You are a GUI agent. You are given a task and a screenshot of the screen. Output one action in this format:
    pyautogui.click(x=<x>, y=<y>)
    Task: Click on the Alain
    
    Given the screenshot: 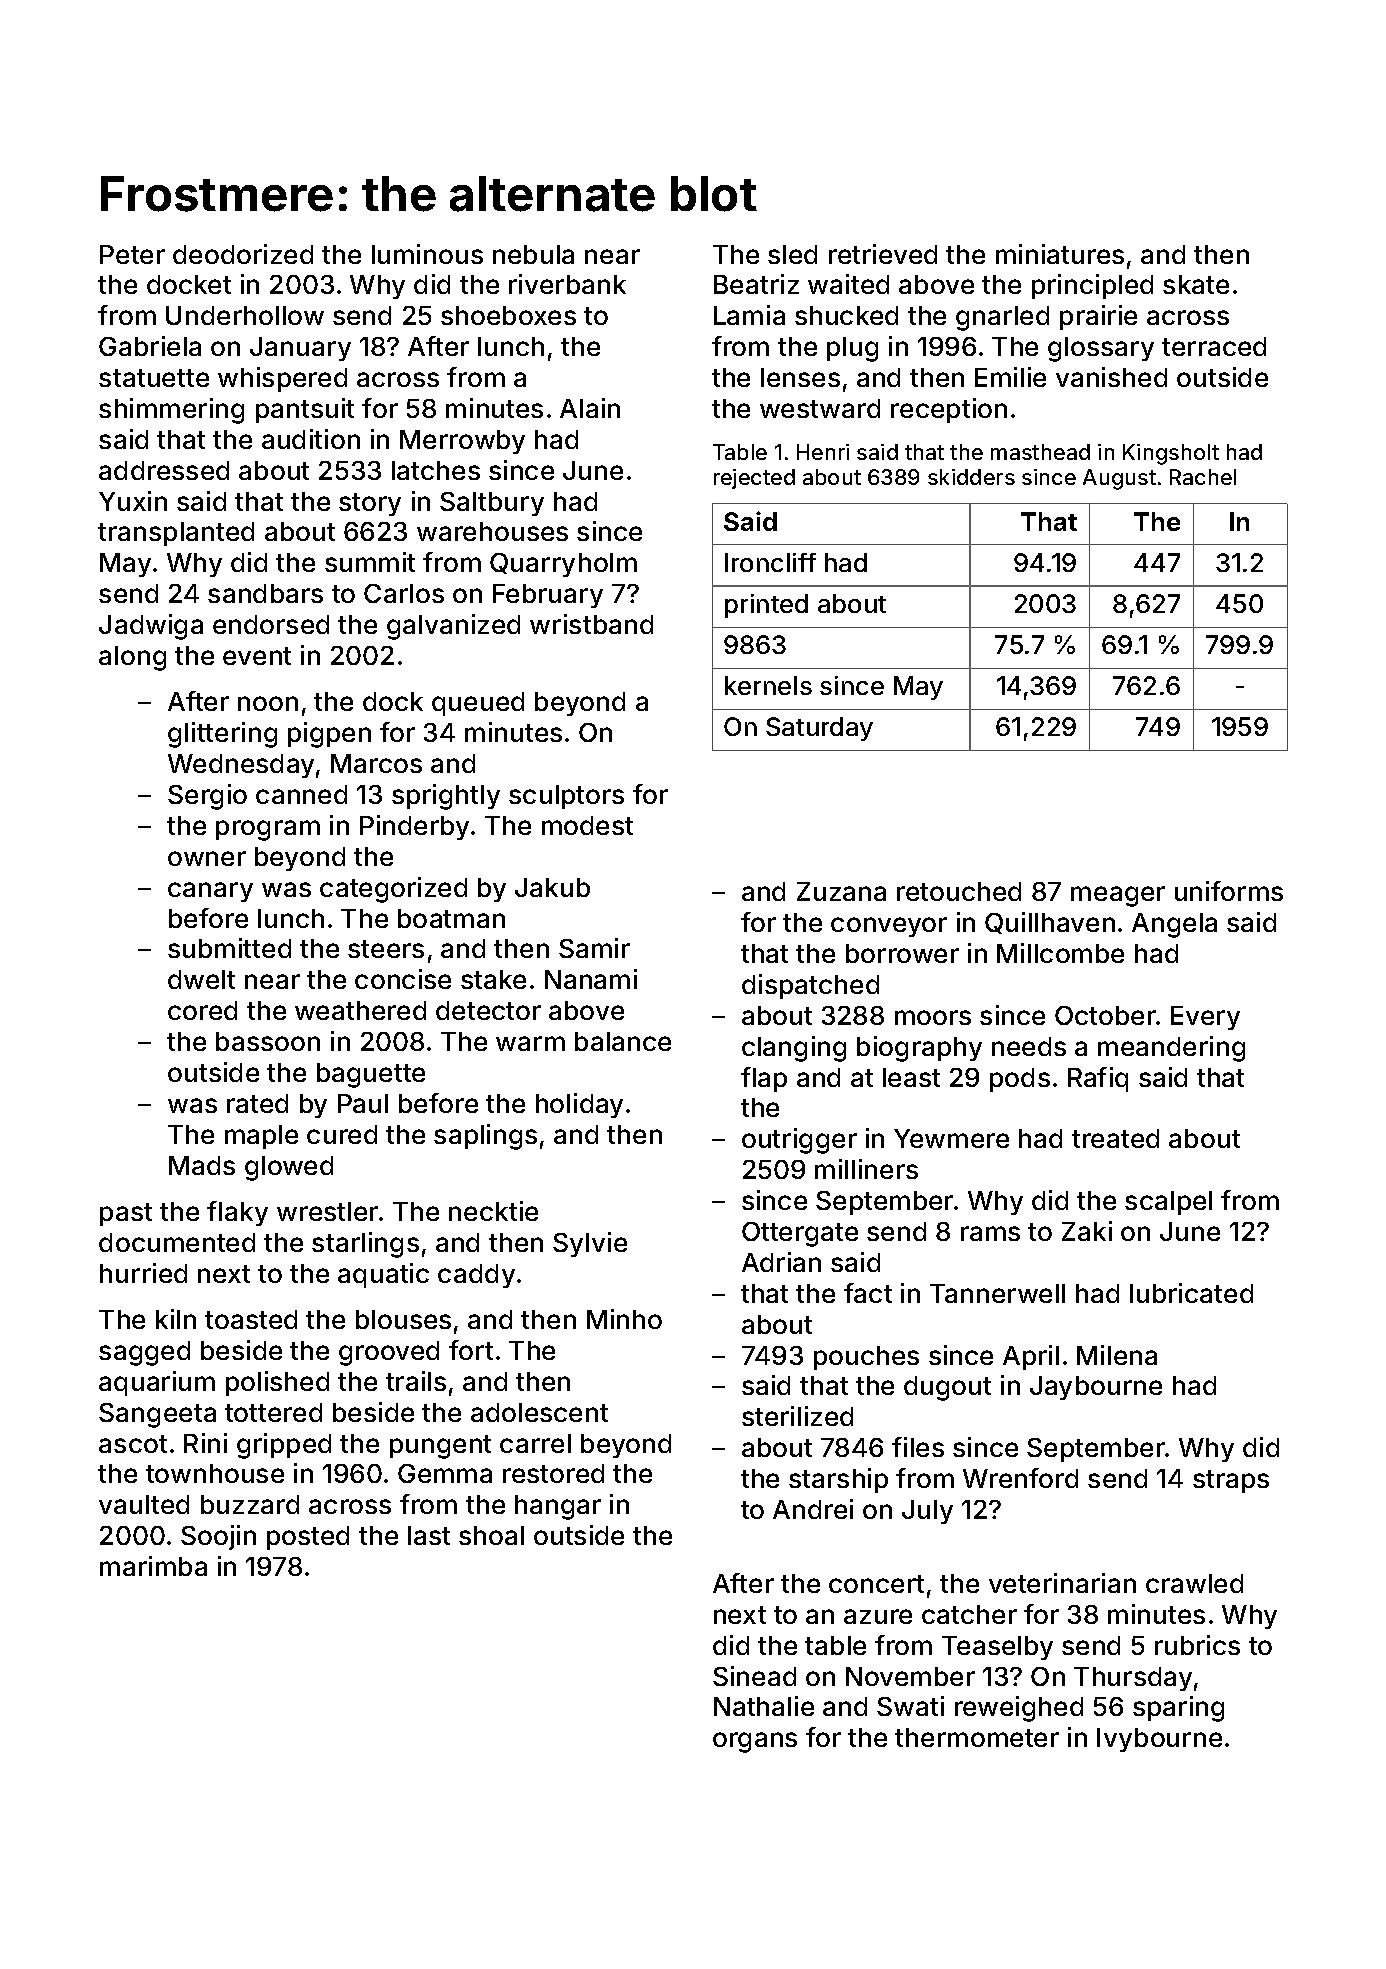 What is the action you would take?
    pyautogui.click(x=590, y=408)
